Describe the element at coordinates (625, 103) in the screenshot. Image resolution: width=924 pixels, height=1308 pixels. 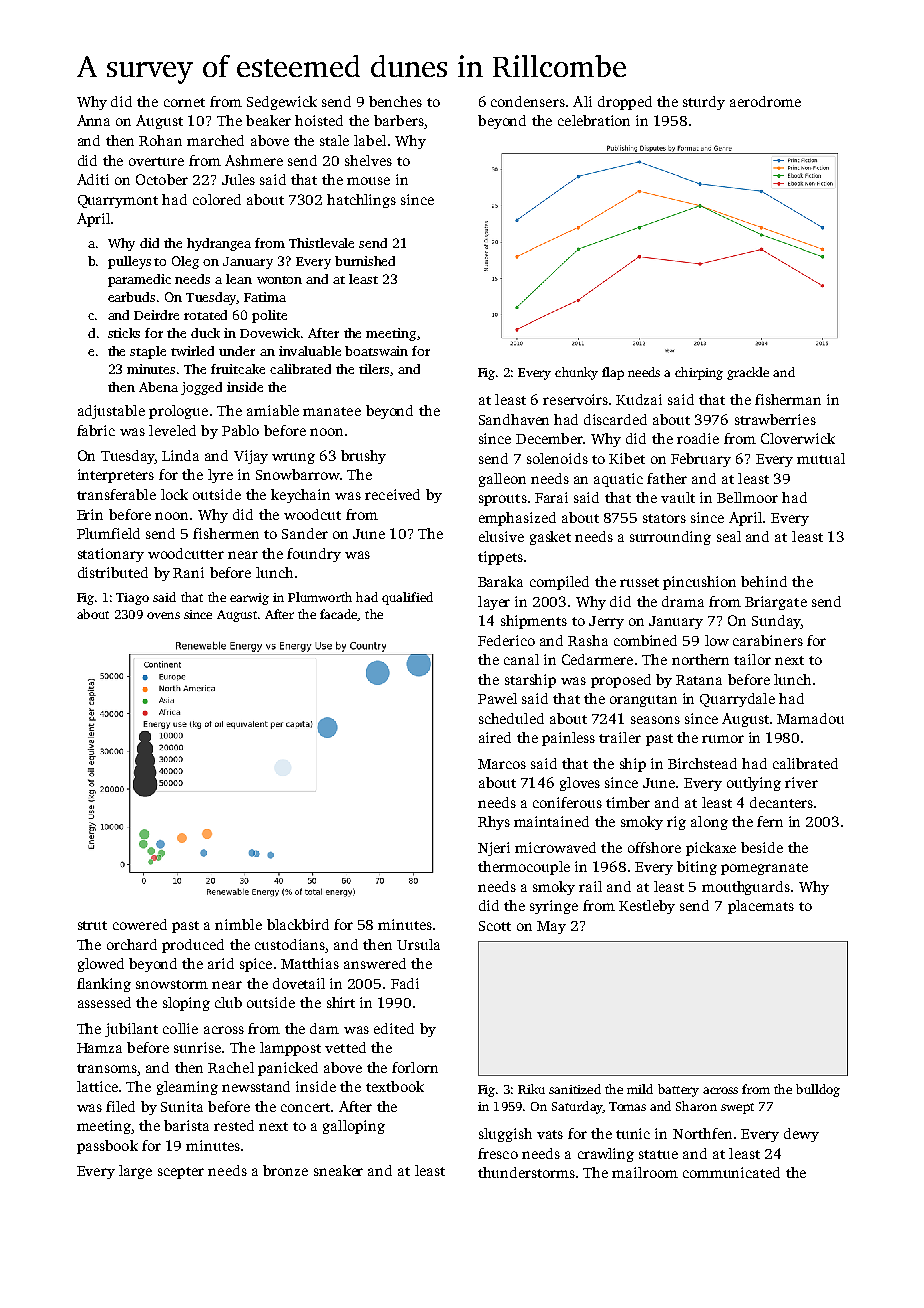
I see `dropped` at that location.
